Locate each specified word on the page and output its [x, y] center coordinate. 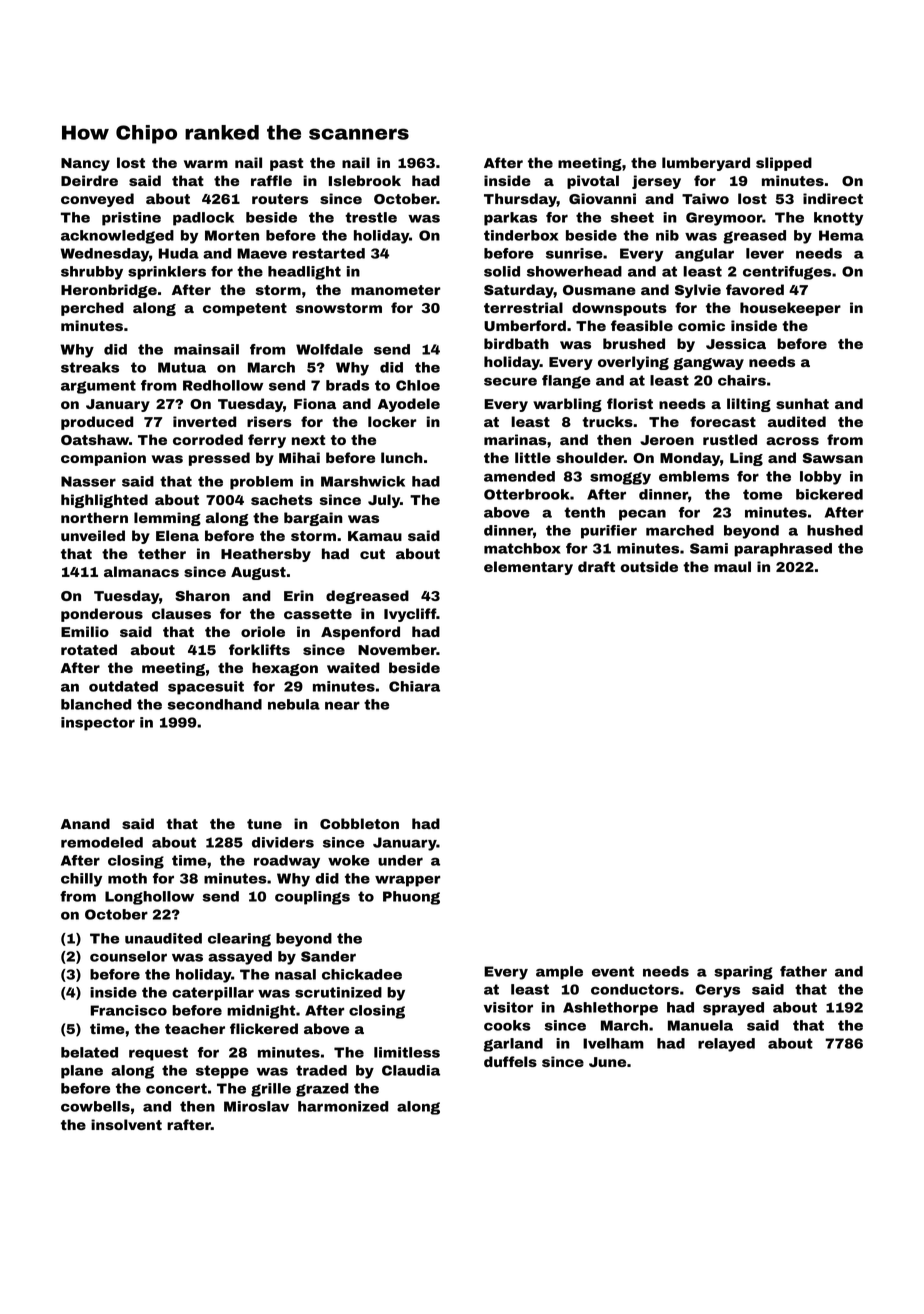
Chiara [414, 686]
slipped [784, 164]
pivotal [593, 182]
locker [392, 421]
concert [176, 1088]
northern [94, 517]
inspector [98, 724]
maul [732, 566]
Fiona [315, 403]
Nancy [85, 164]
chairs [742, 380]
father [803, 971]
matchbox [522, 548]
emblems [694, 476]
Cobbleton [359, 823]
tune [264, 824]
